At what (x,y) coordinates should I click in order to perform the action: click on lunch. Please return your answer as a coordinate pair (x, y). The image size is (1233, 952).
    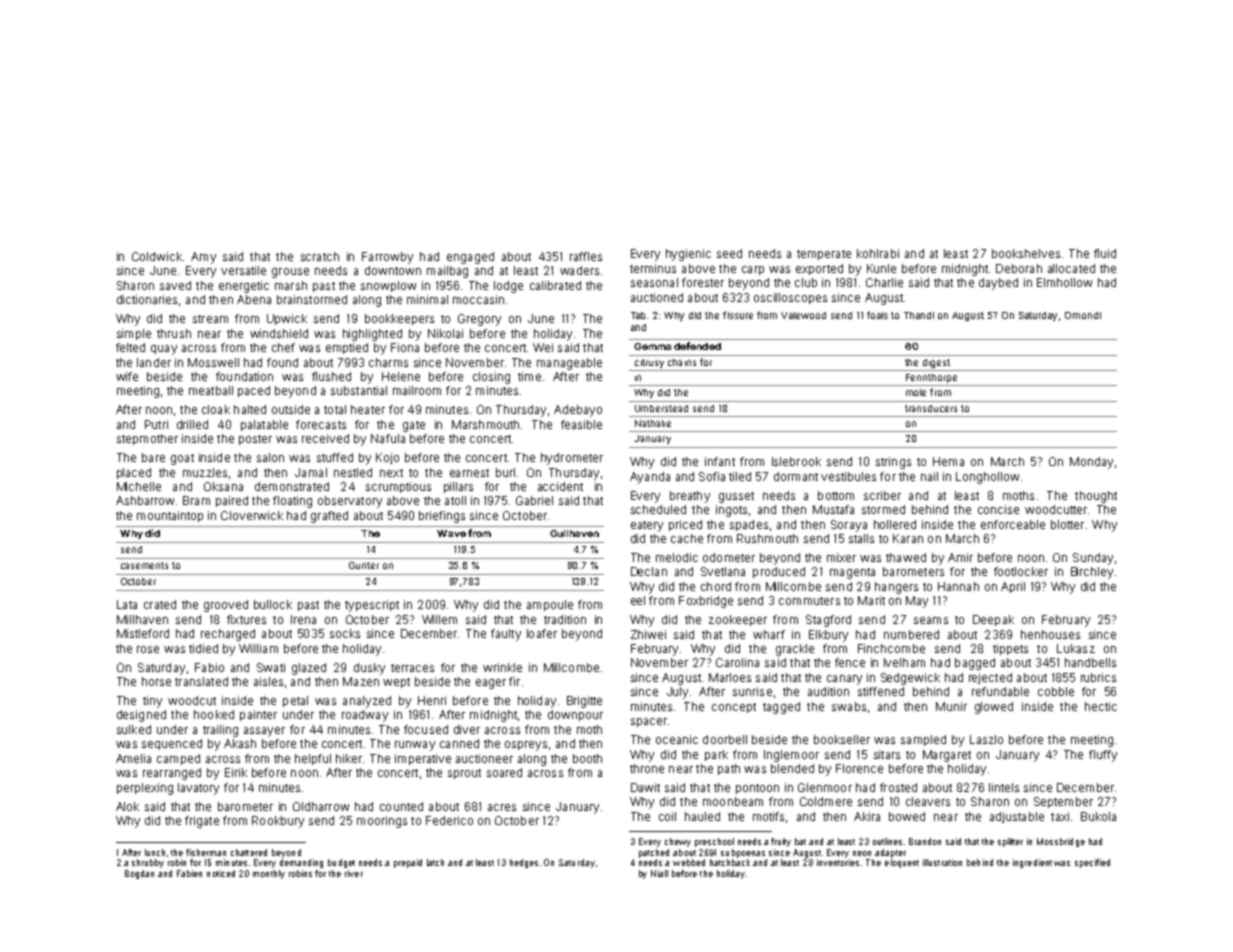
    Looking at the image, I should click on (155, 852).
